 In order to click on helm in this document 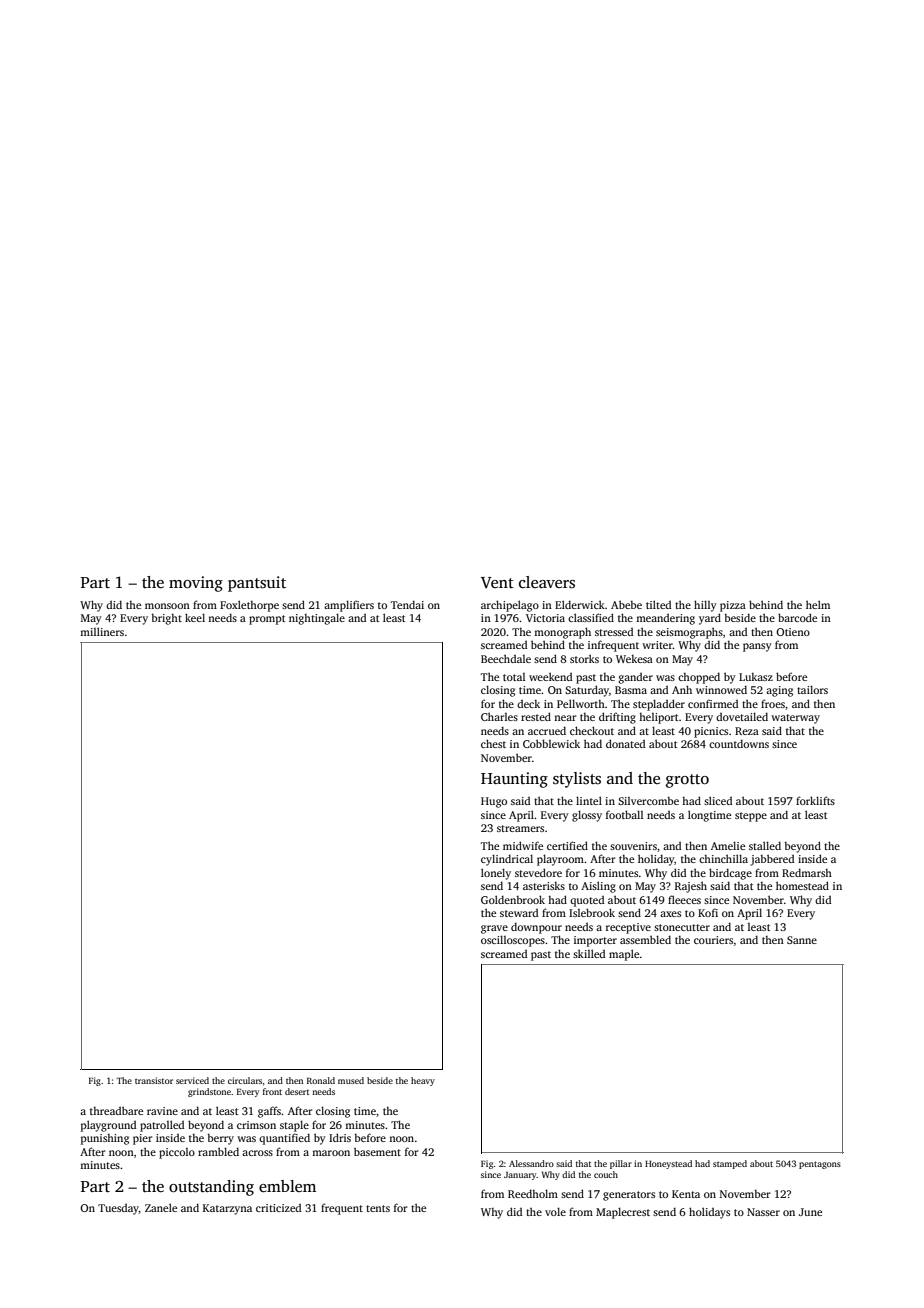, I will do `click(818, 604)`.
